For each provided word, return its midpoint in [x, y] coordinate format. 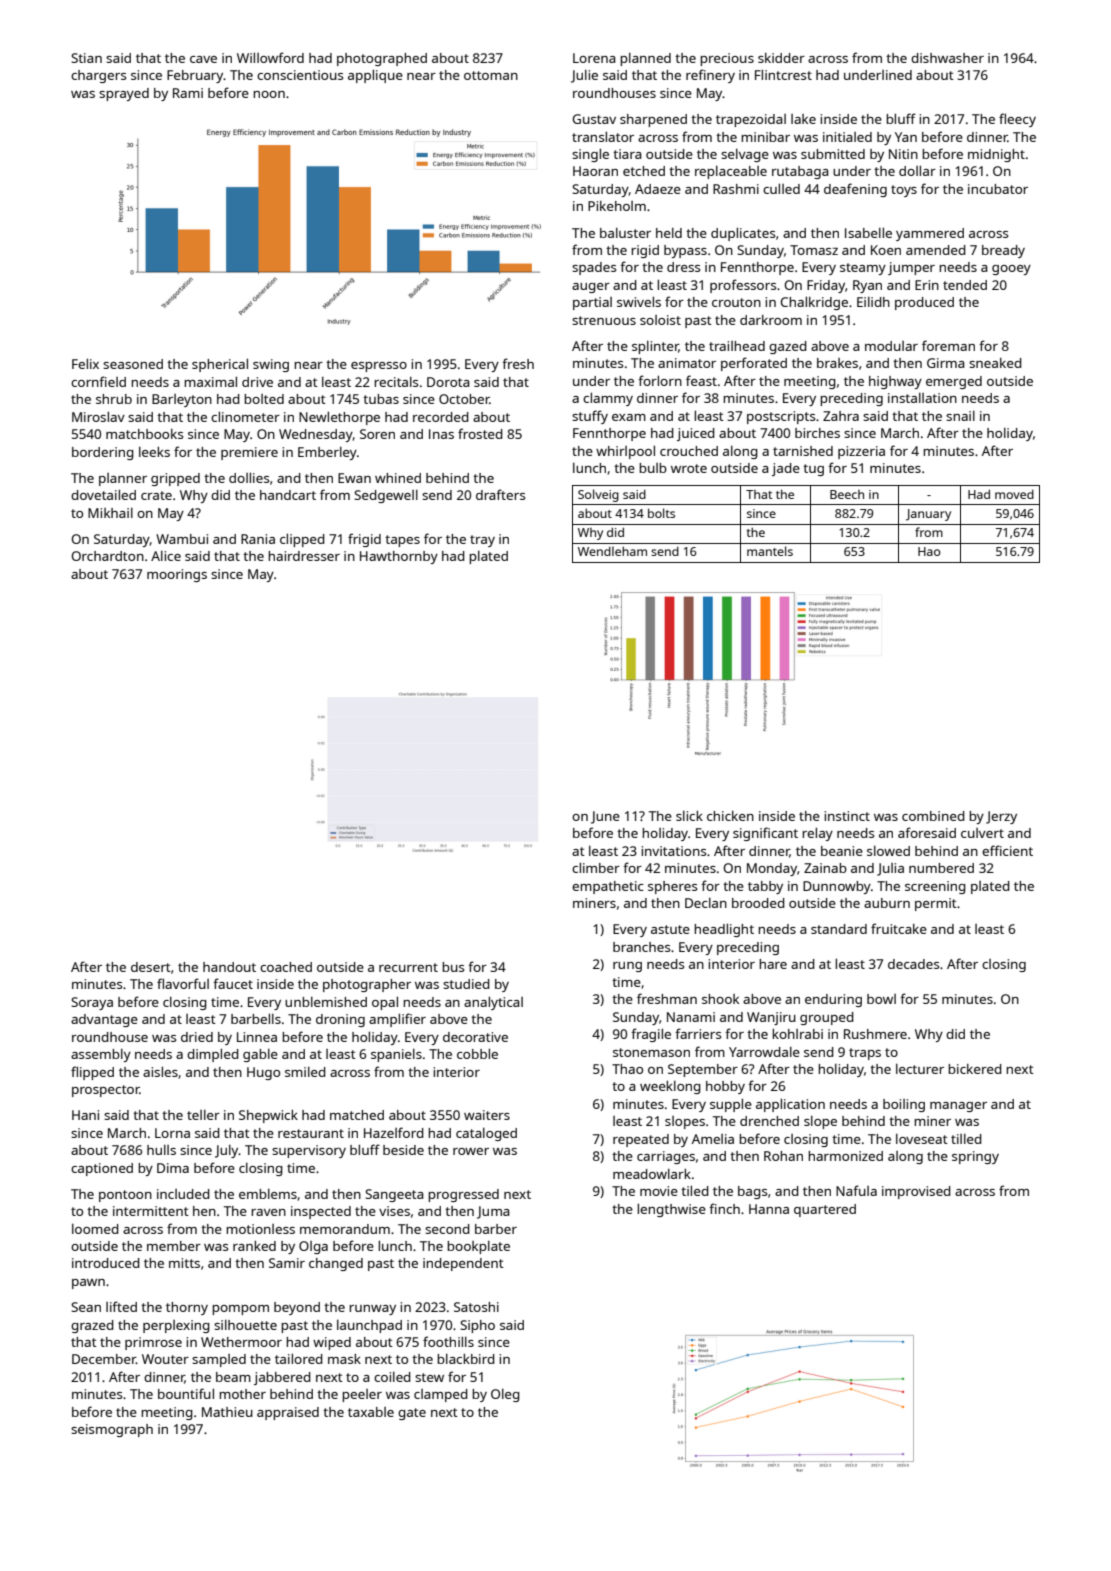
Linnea [257, 1037]
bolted [264, 399]
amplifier [397, 1020]
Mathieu [227, 1412]
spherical [220, 365]
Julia [890, 869]
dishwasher [947, 58]
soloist [660, 320]
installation [922, 398]
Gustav [594, 119]
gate [412, 1414]
